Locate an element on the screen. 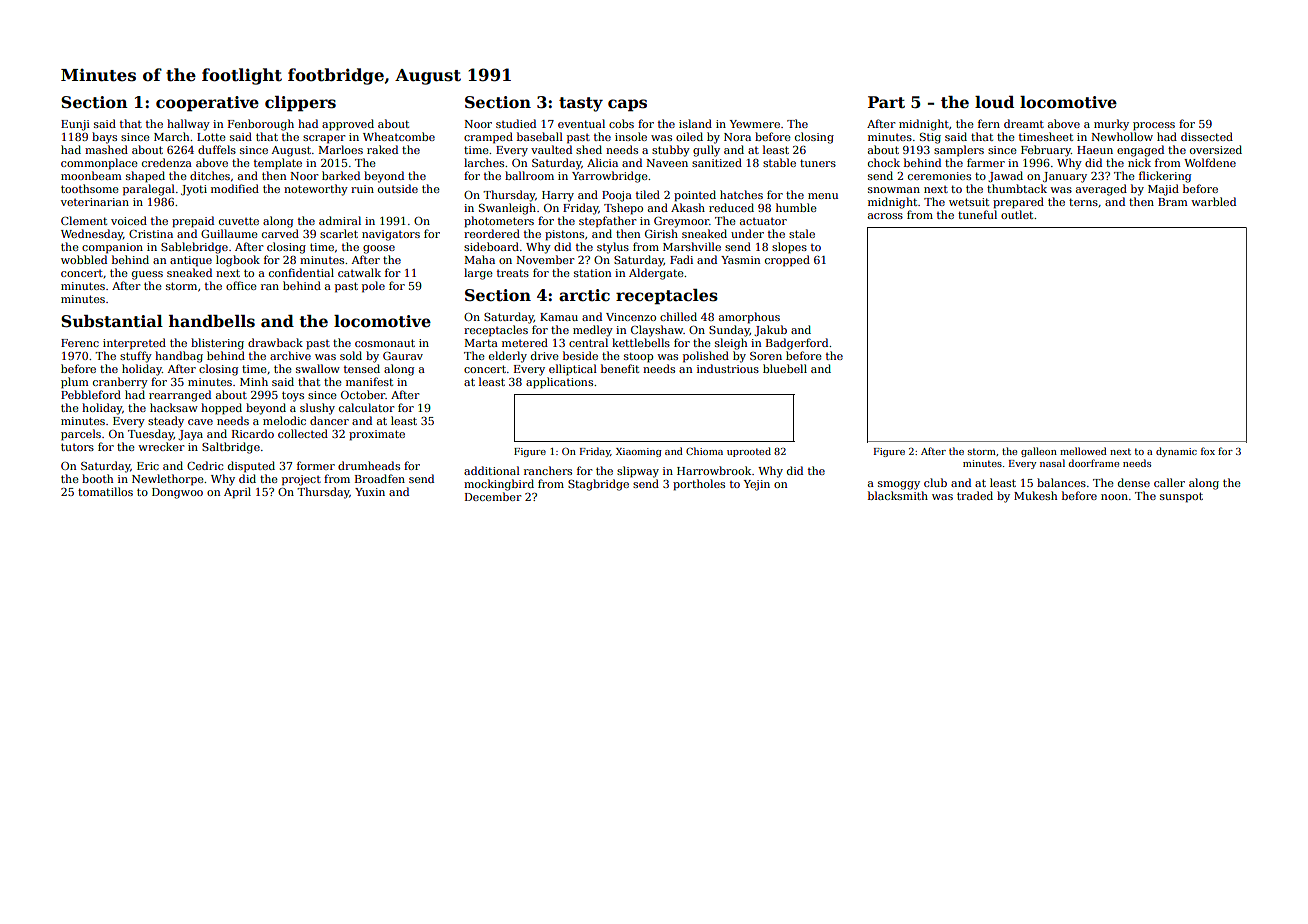  Cedric is located at coordinates (205, 465).
